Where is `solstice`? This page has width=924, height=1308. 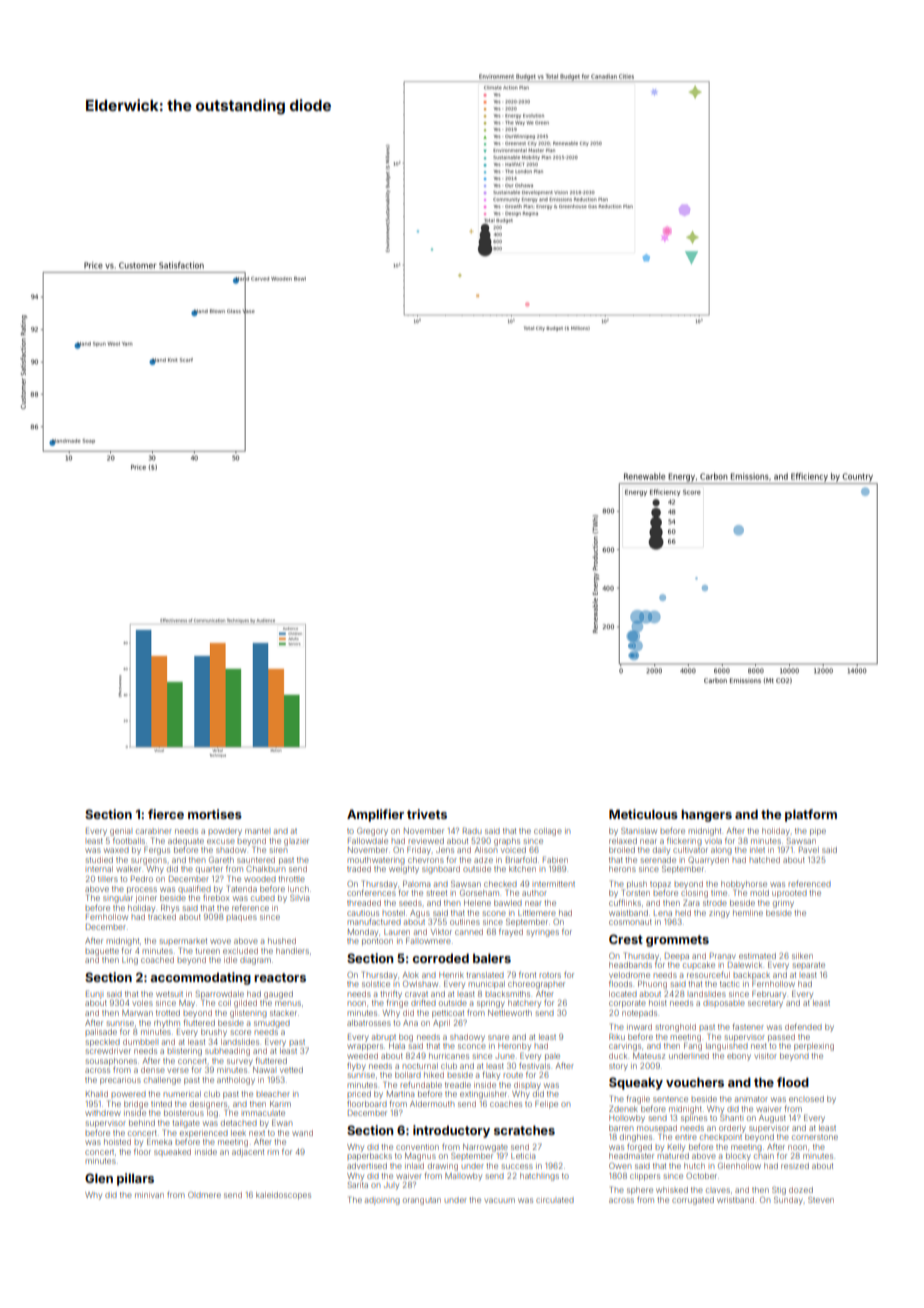
solstice is located at coordinates (376, 984).
